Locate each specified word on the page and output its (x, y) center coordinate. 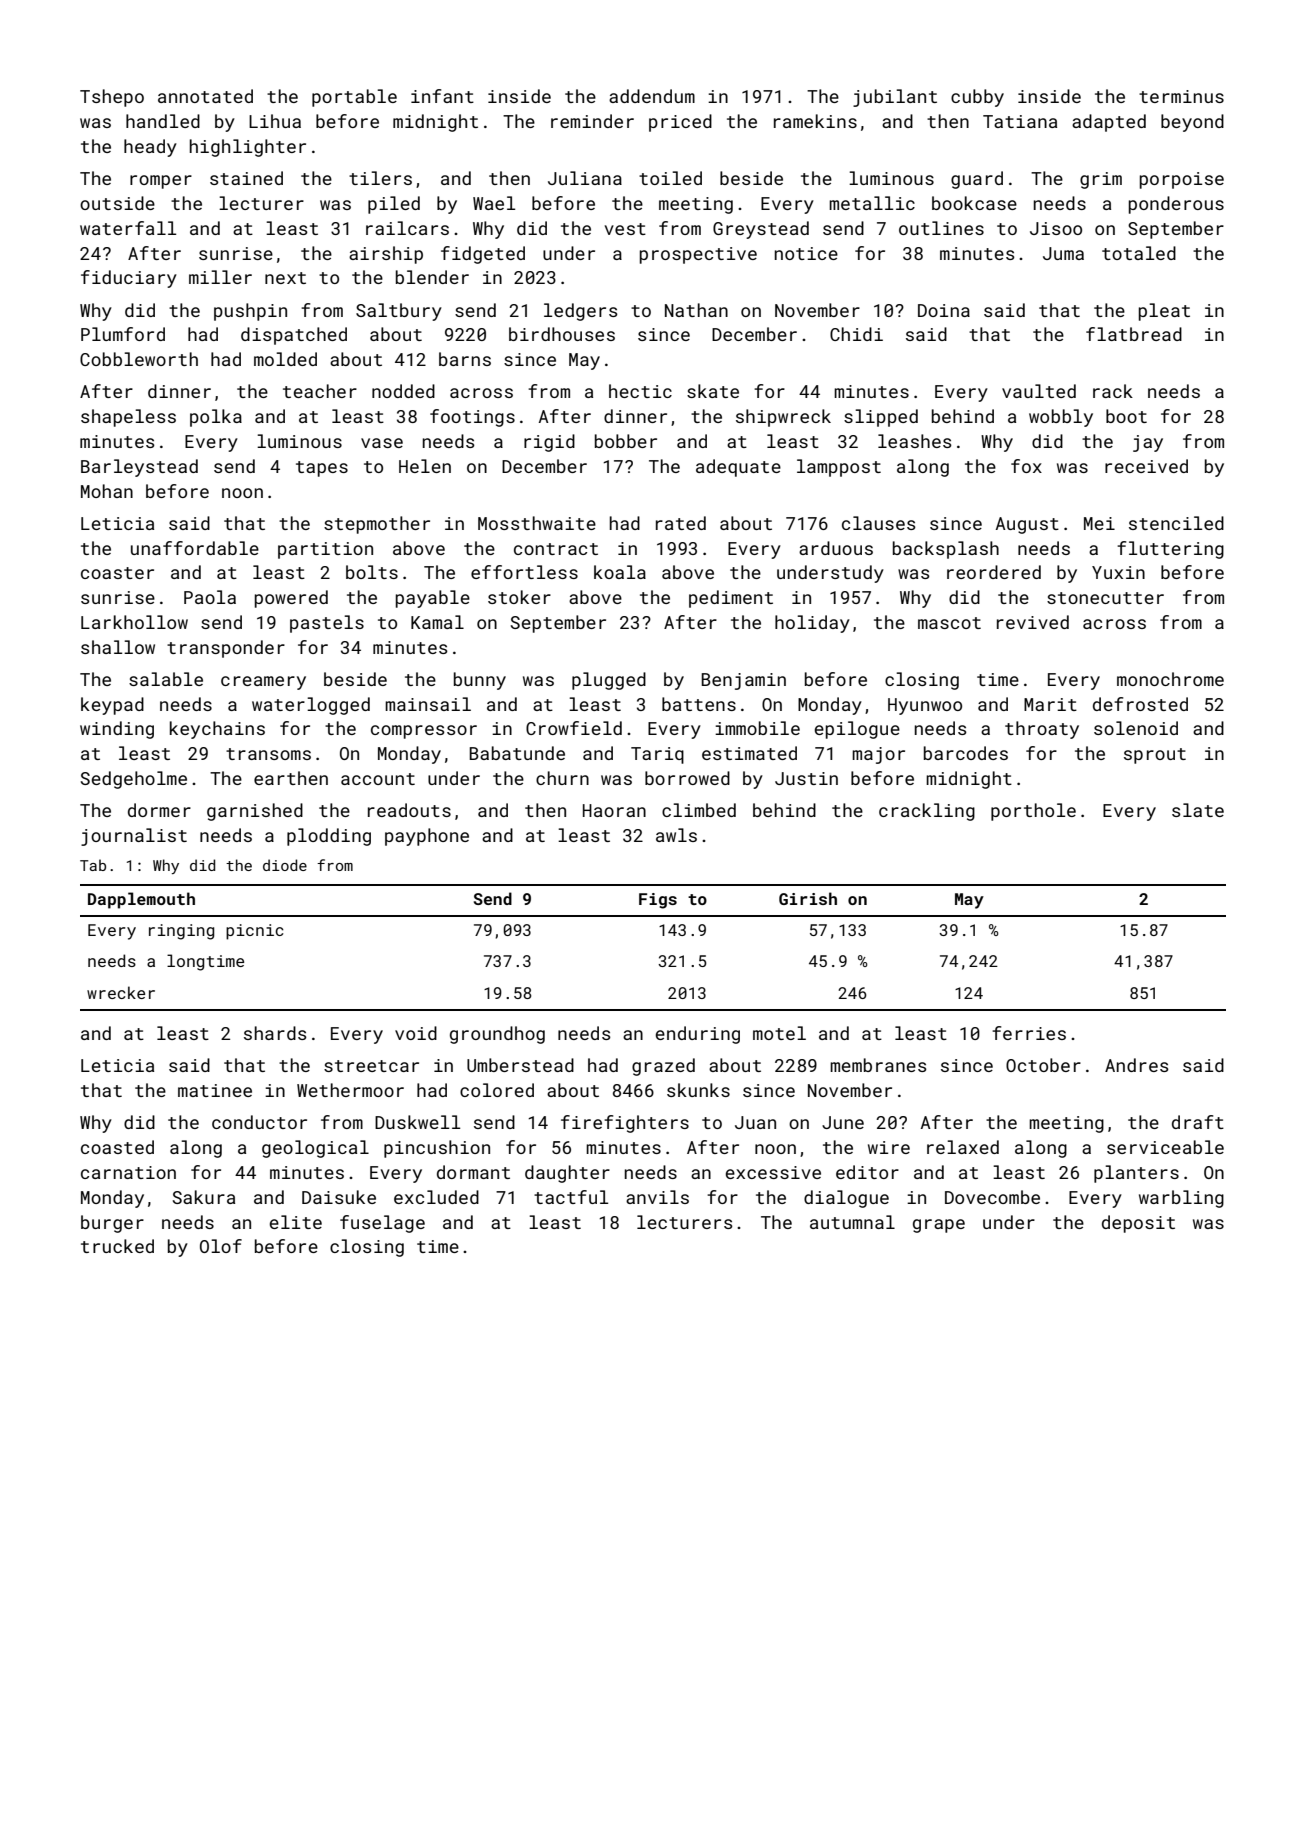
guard (977, 180)
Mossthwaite (537, 523)
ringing (181, 932)
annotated (205, 96)
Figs (658, 901)
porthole (1033, 812)
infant (442, 96)
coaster (117, 573)
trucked (117, 1246)
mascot (949, 623)
